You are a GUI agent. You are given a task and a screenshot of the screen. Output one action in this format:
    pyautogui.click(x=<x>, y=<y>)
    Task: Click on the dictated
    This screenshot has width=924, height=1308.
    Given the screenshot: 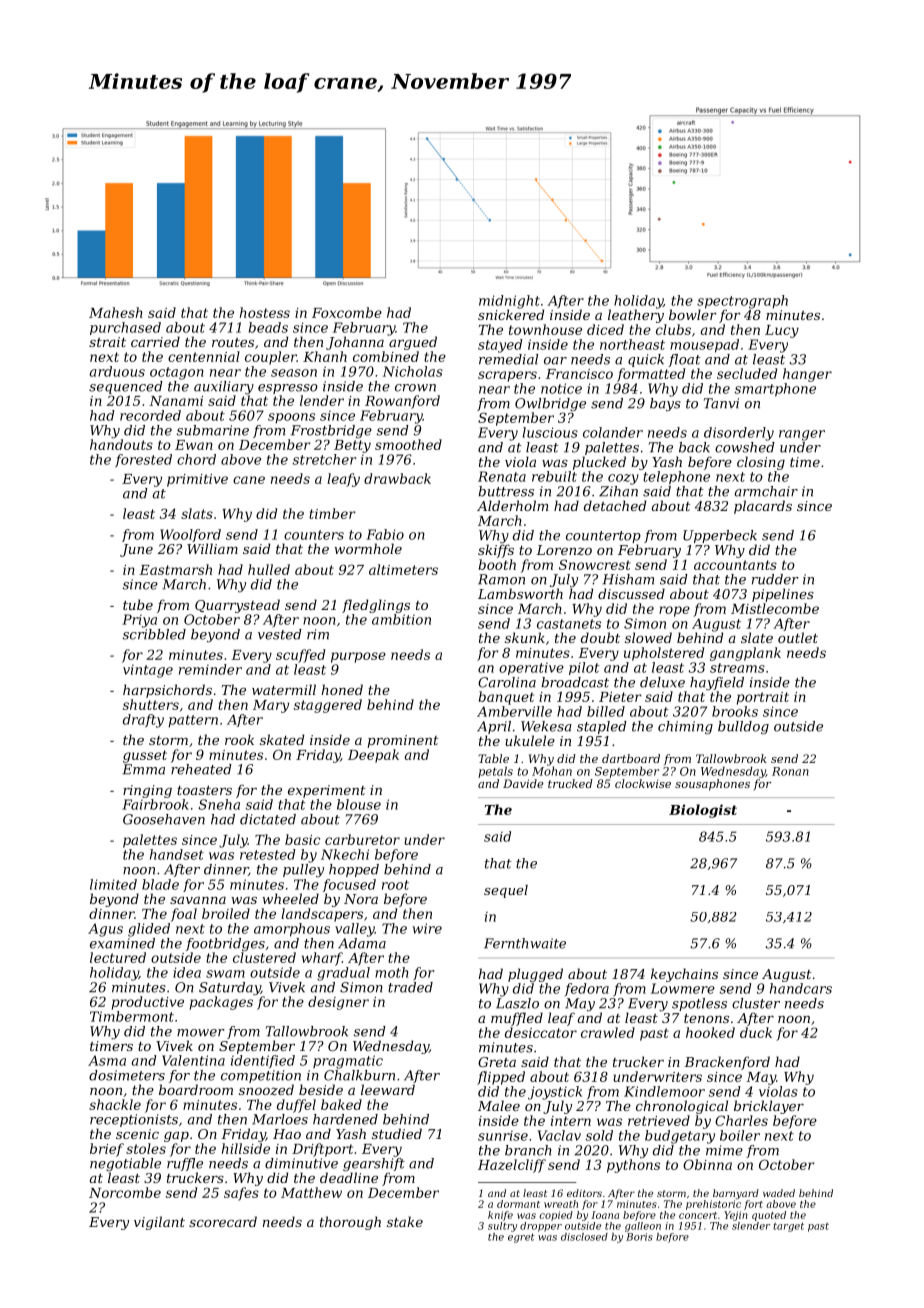 What is the action you would take?
    pyautogui.click(x=268, y=819)
